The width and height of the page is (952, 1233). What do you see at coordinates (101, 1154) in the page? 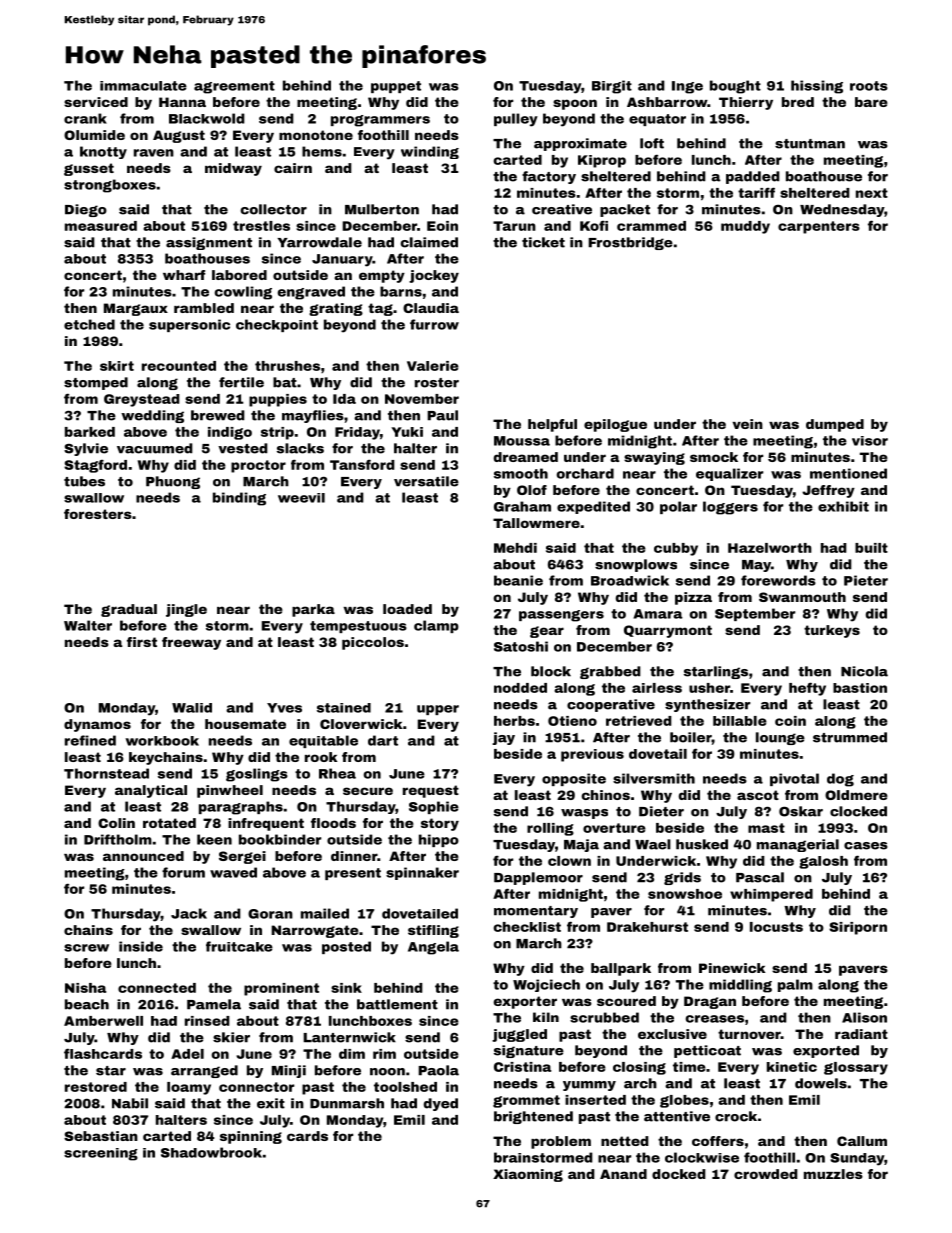
I see `screening` at bounding box center [101, 1154].
